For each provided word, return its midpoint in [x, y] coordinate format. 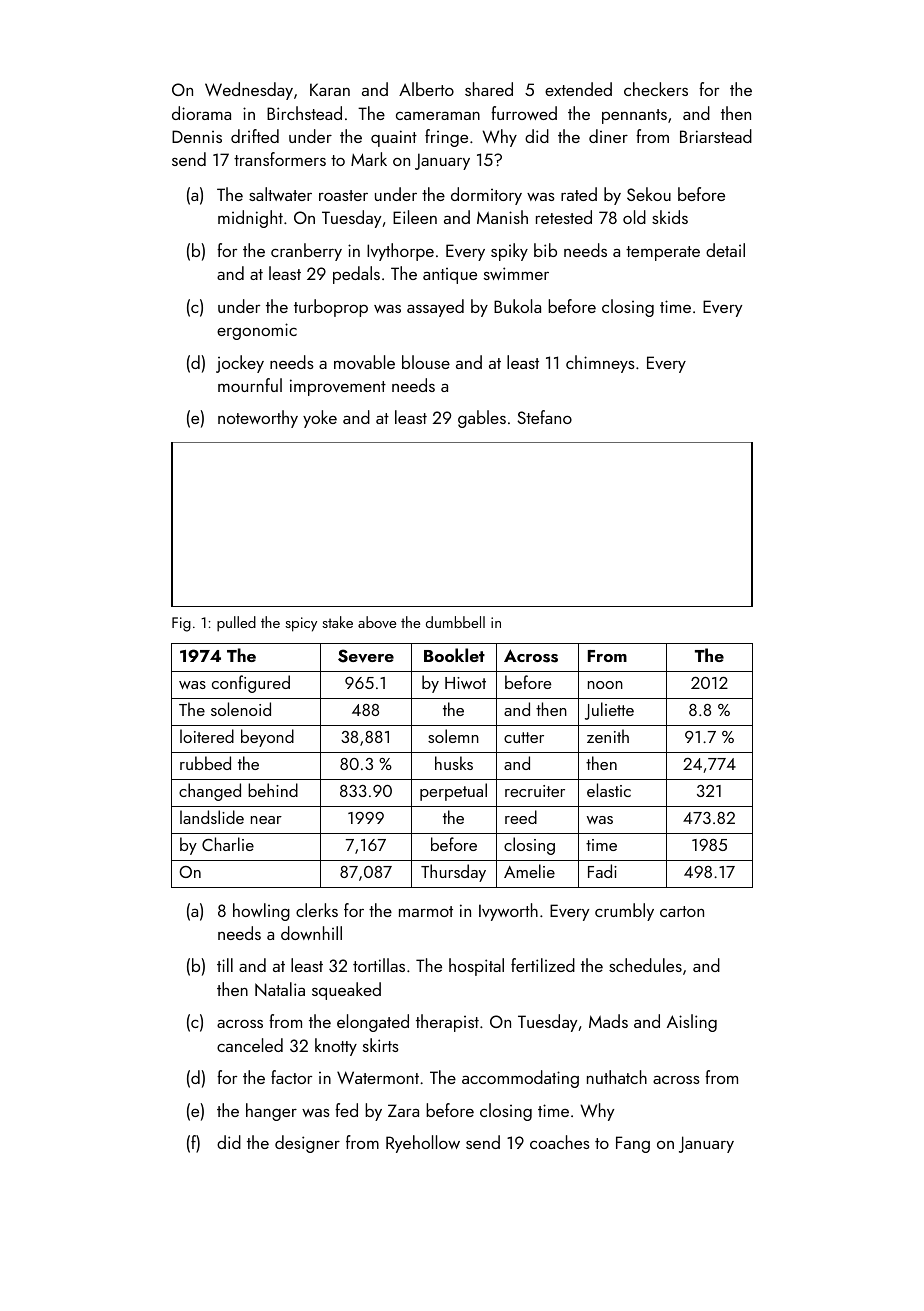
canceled [250, 1045]
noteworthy [258, 419]
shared [489, 89]
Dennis [197, 136]
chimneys [600, 364]
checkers [656, 89]
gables [482, 419]
